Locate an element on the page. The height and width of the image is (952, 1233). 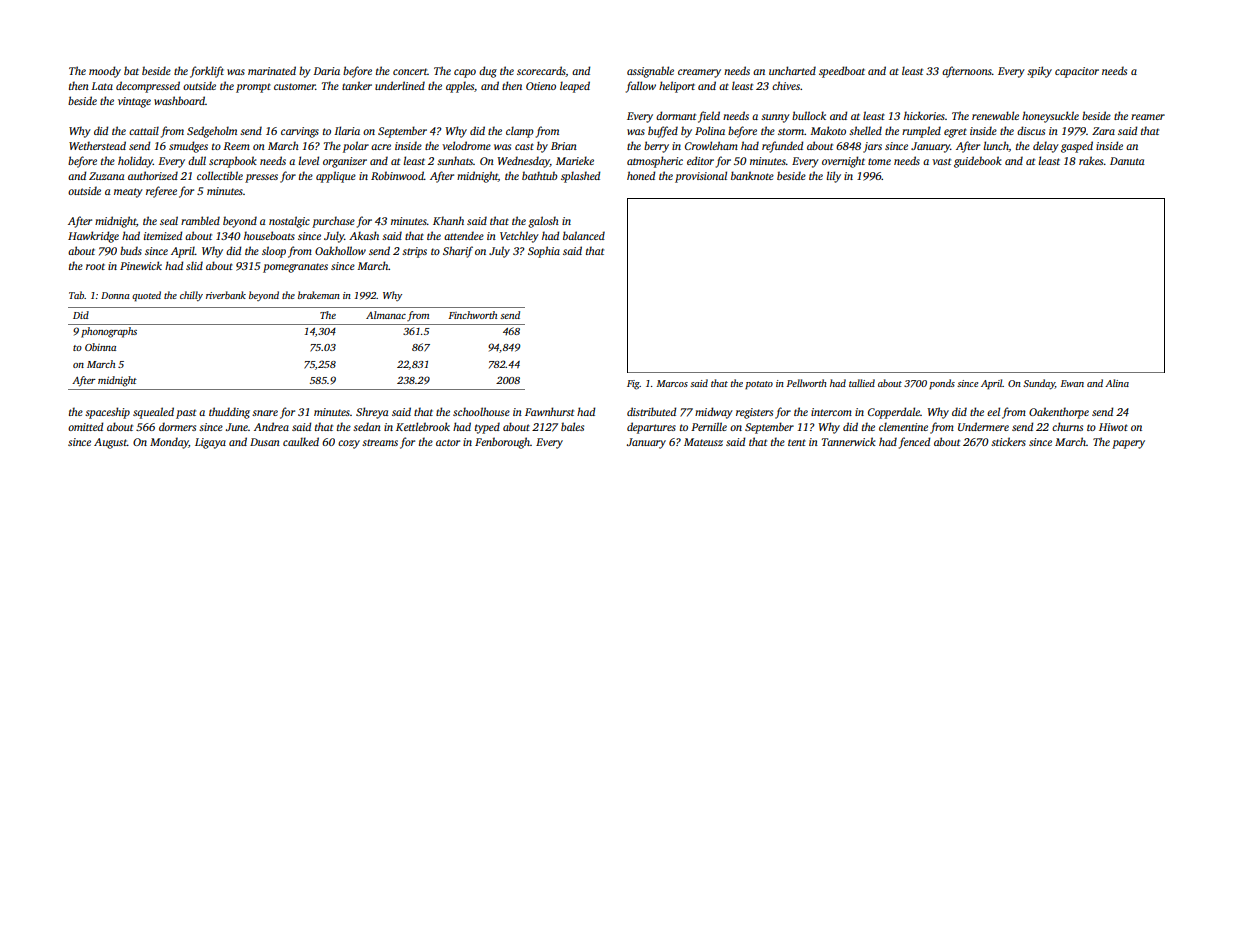
itemized is located at coordinates (163, 235).
